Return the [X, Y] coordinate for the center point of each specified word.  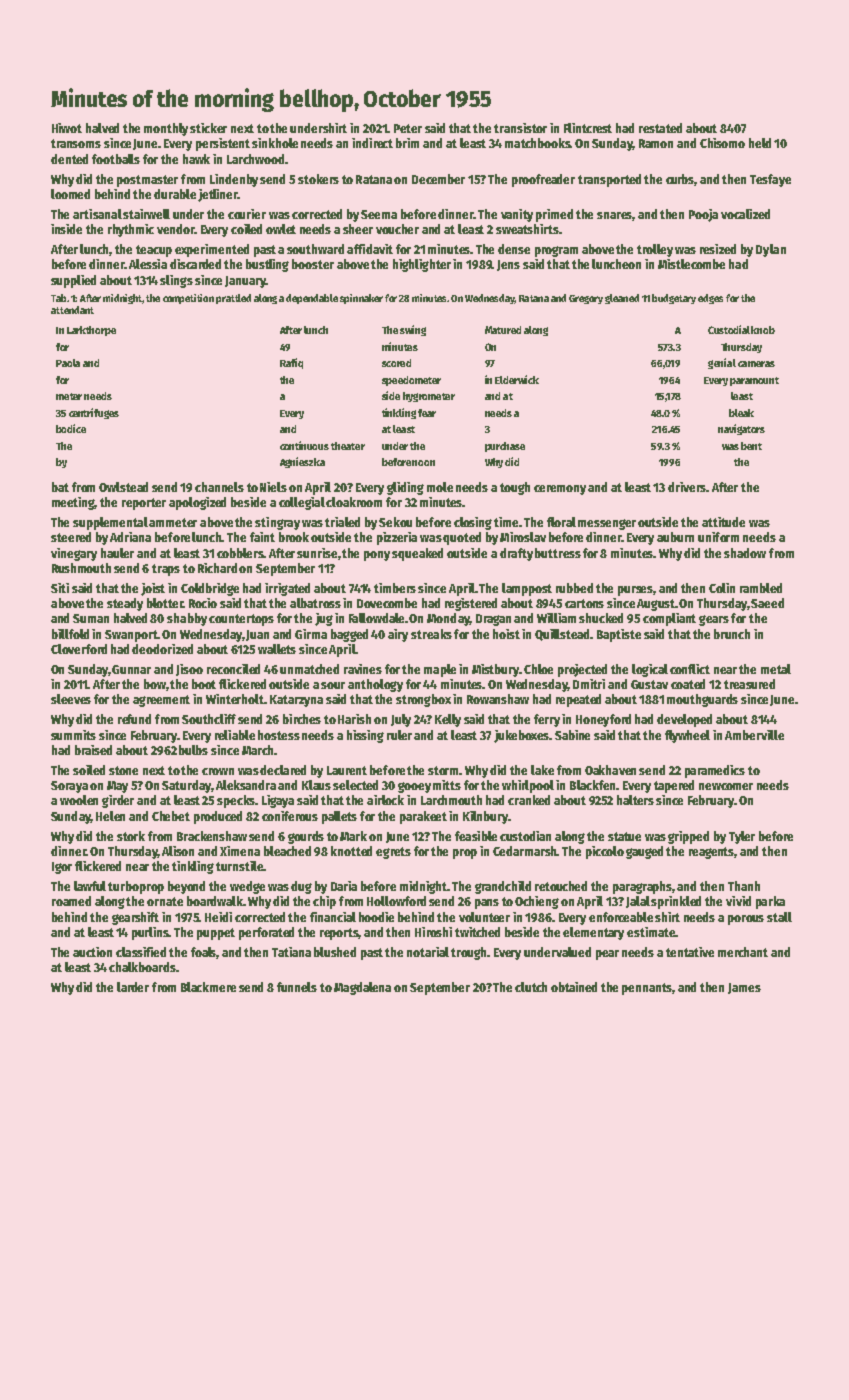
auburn [675, 537]
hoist [506, 634]
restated [660, 128]
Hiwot [67, 128]
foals [204, 953]
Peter [408, 128]
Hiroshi [433, 932]
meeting [74, 503]
